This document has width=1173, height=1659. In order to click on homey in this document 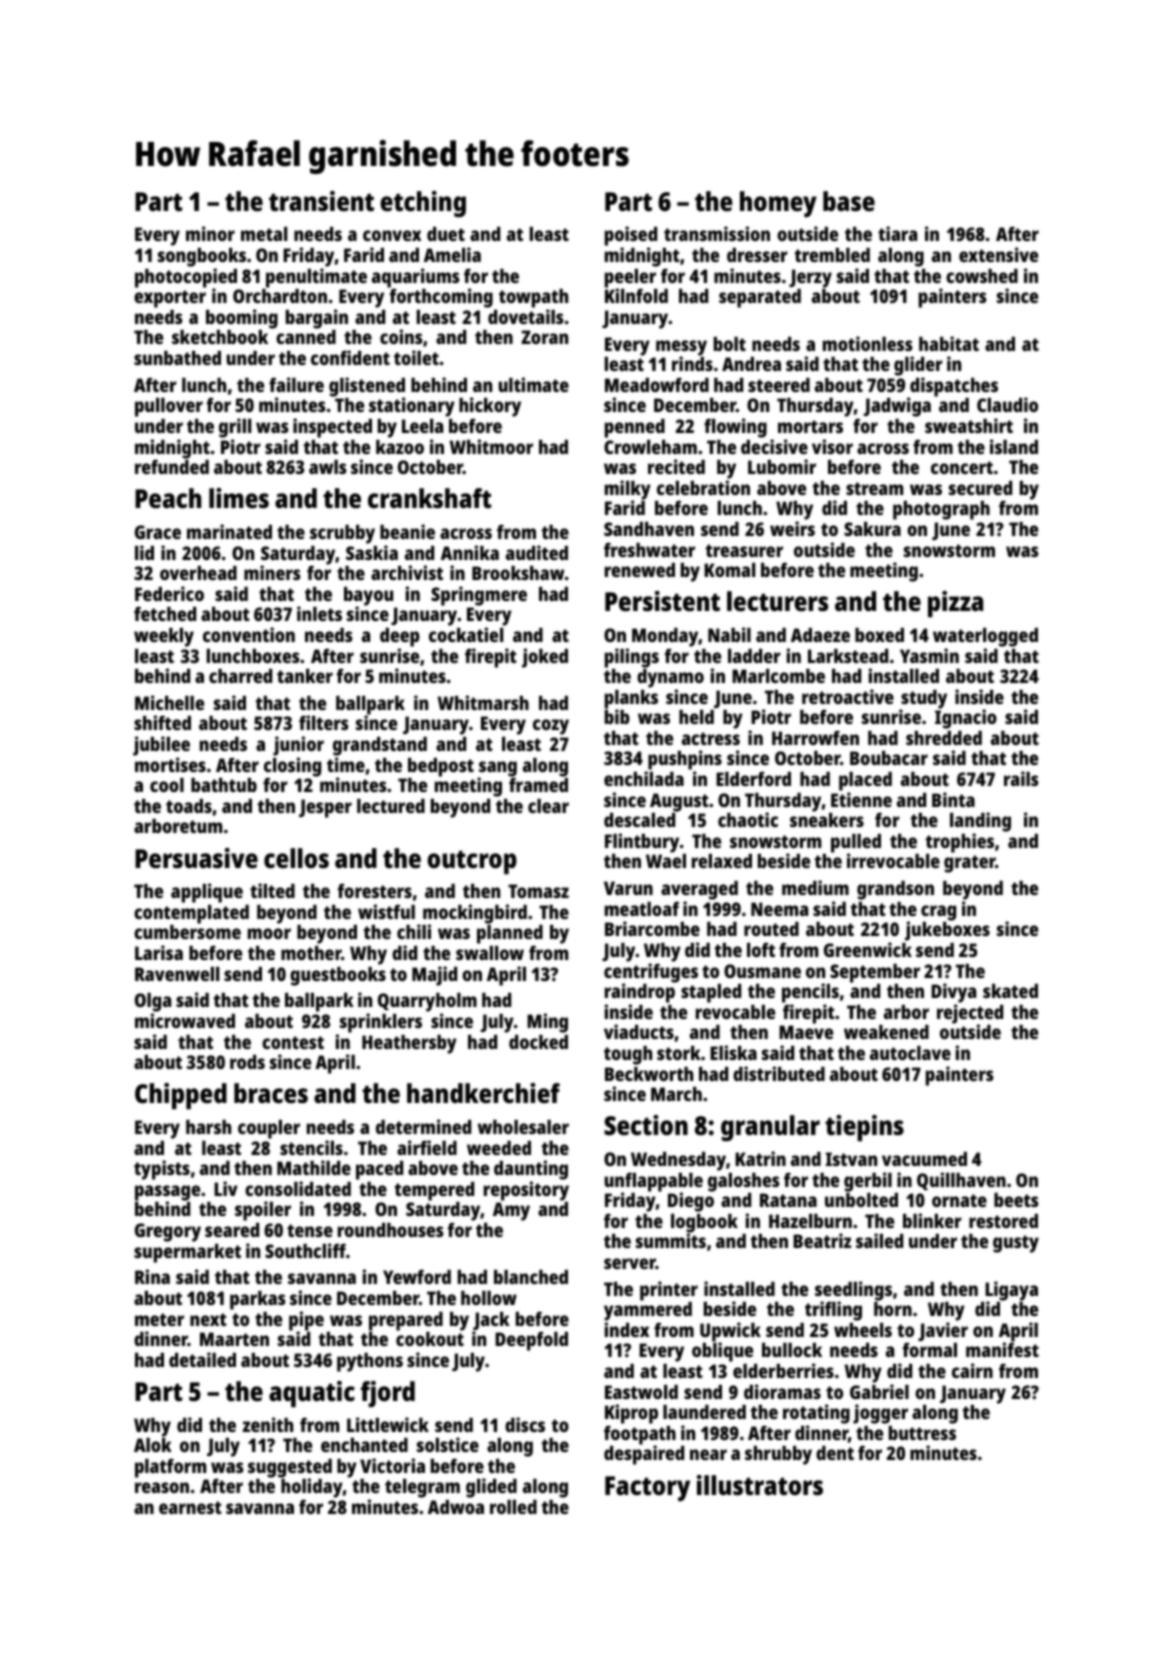, I will do `click(778, 204)`.
